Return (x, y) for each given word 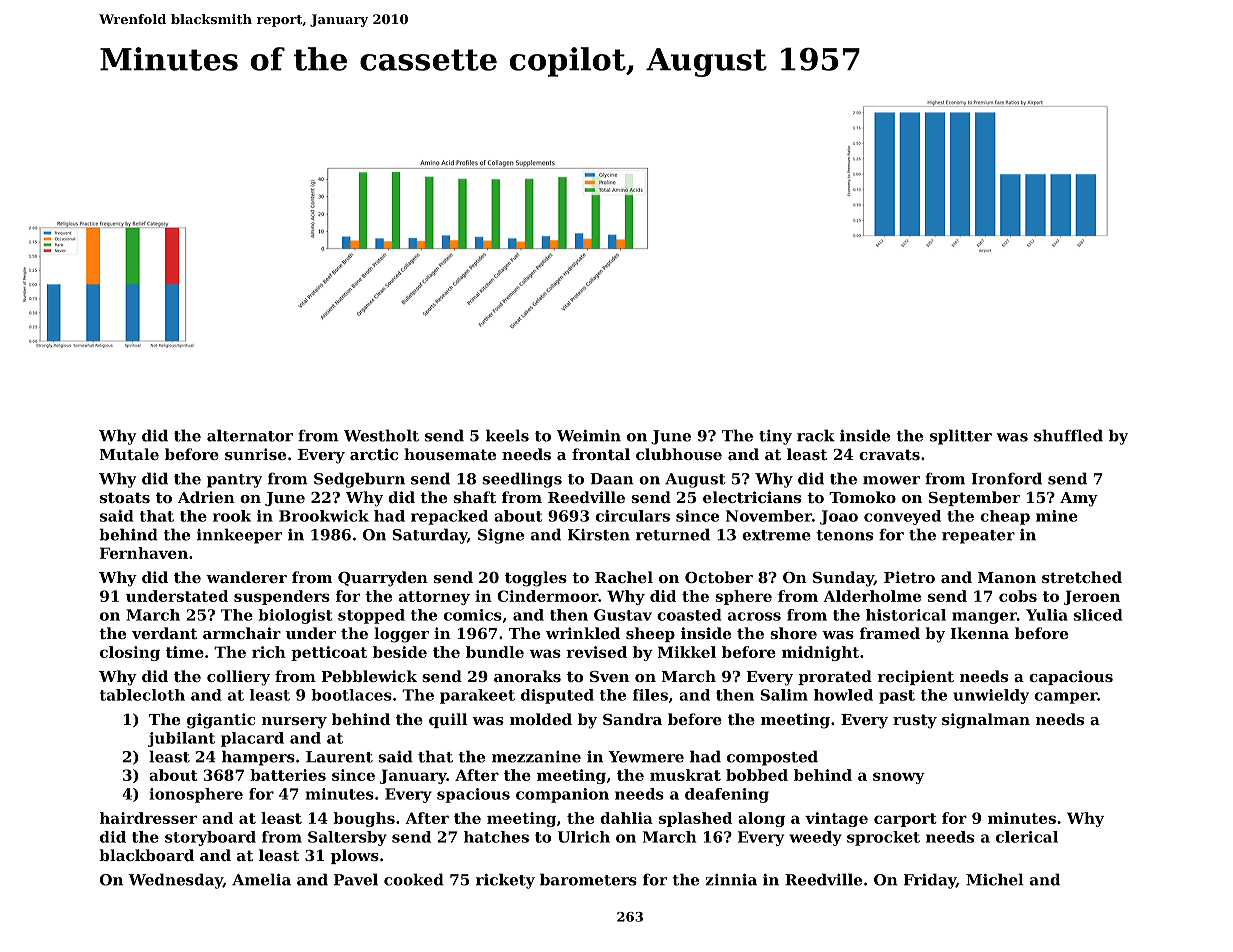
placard (252, 739)
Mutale (129, 454)
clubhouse (679, 454)
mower (891, 480)
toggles (536, 579)
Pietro (909, 577)
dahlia (626, 818)
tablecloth (142, 695)
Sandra (632, 719)
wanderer (246, 577)
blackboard (146, 855)
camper (1065, 698)
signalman (986, 721)
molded (541, 719)
